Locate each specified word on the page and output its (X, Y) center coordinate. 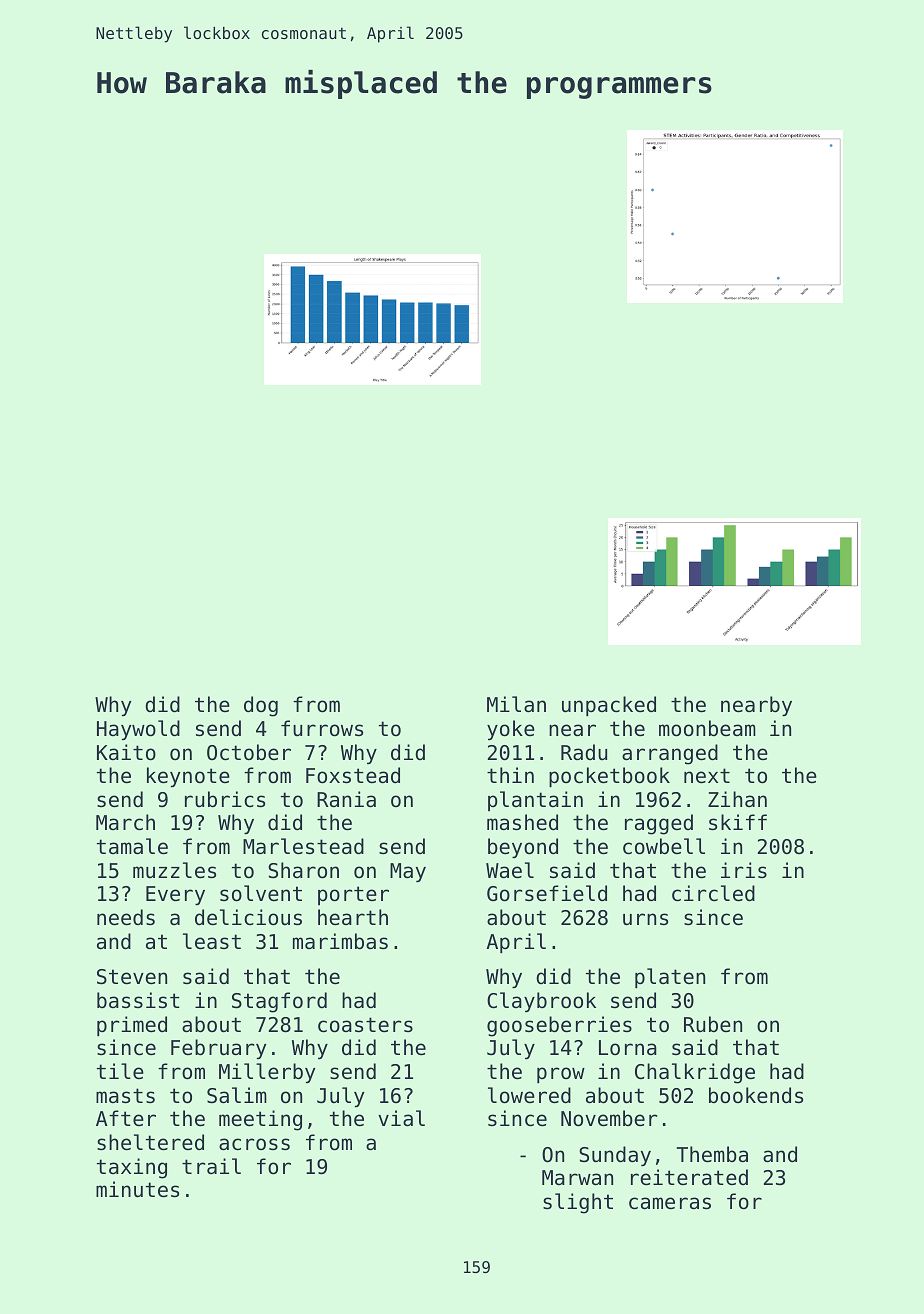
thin (510, 775)
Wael (510, 870)
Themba (712, 1154)
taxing (132, 1168)
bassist (138, 1000)
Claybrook (541, 1002)
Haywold (138, 730)
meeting (260, 1120)
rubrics (225, 799)
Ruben (713, 1024)
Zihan (737, 799)
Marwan (577, 1178)
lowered (529, 1095)
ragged (659, 824)
